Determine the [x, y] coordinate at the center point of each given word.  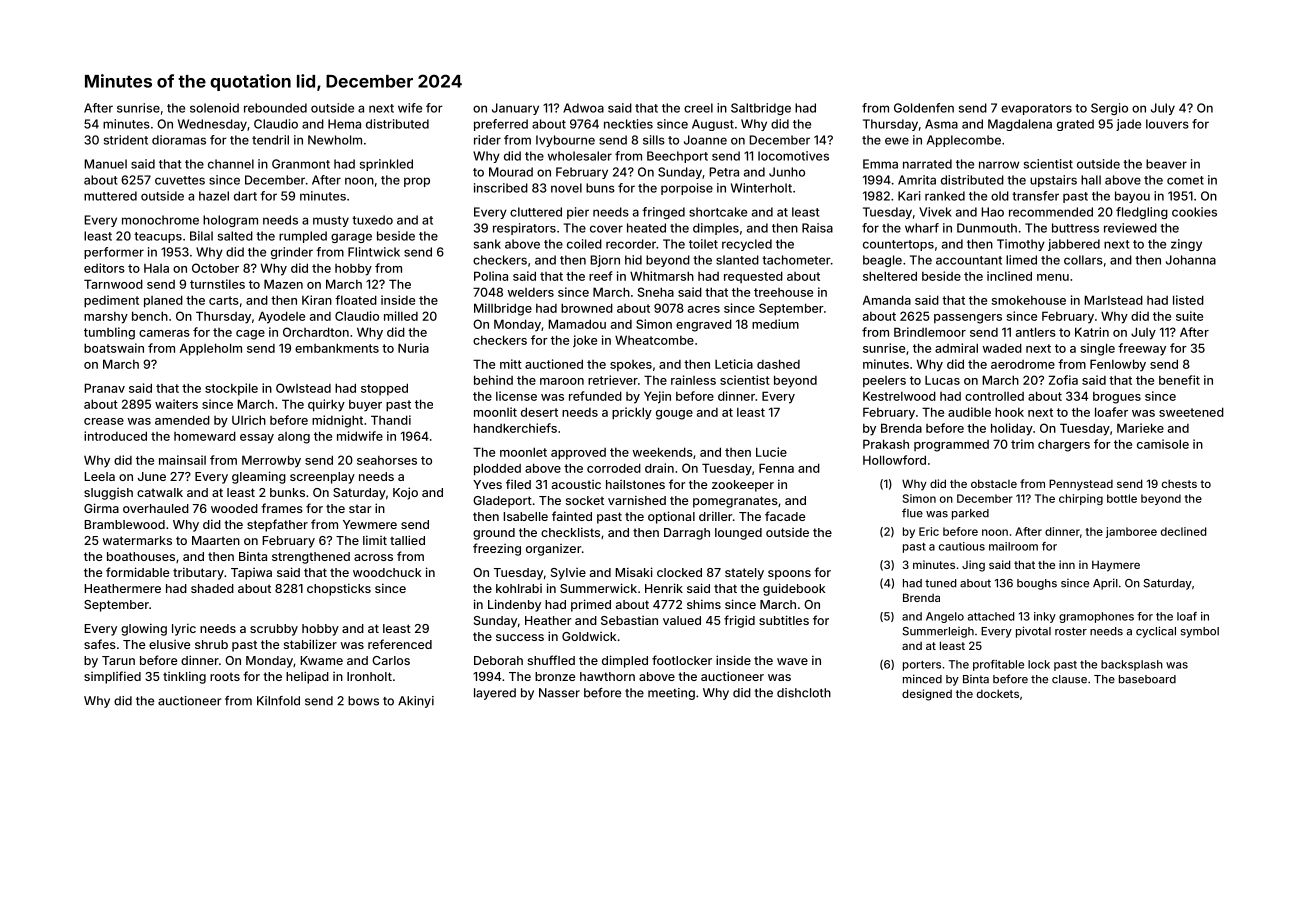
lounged [738, 534]
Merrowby [271, 461]
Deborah [498, 660]
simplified [112, 677]
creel [698, 108]
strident [126, 140]
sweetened [1191, 412]
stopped [384, 389]
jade [1128, 125]
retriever [613, 380]
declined [1184, 531]
